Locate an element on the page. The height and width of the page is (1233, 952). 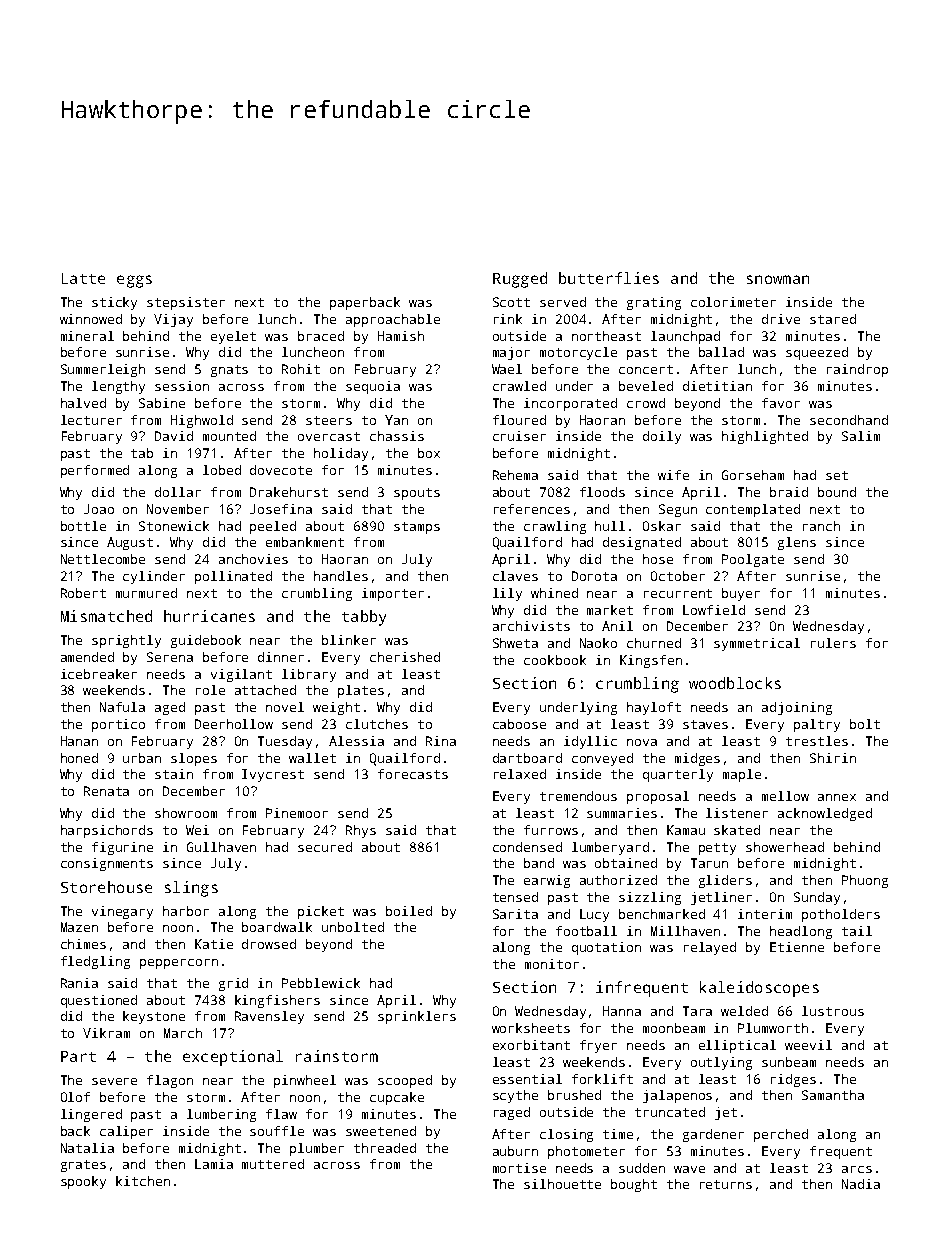
mortise is located at coordinates (519, 1168).
